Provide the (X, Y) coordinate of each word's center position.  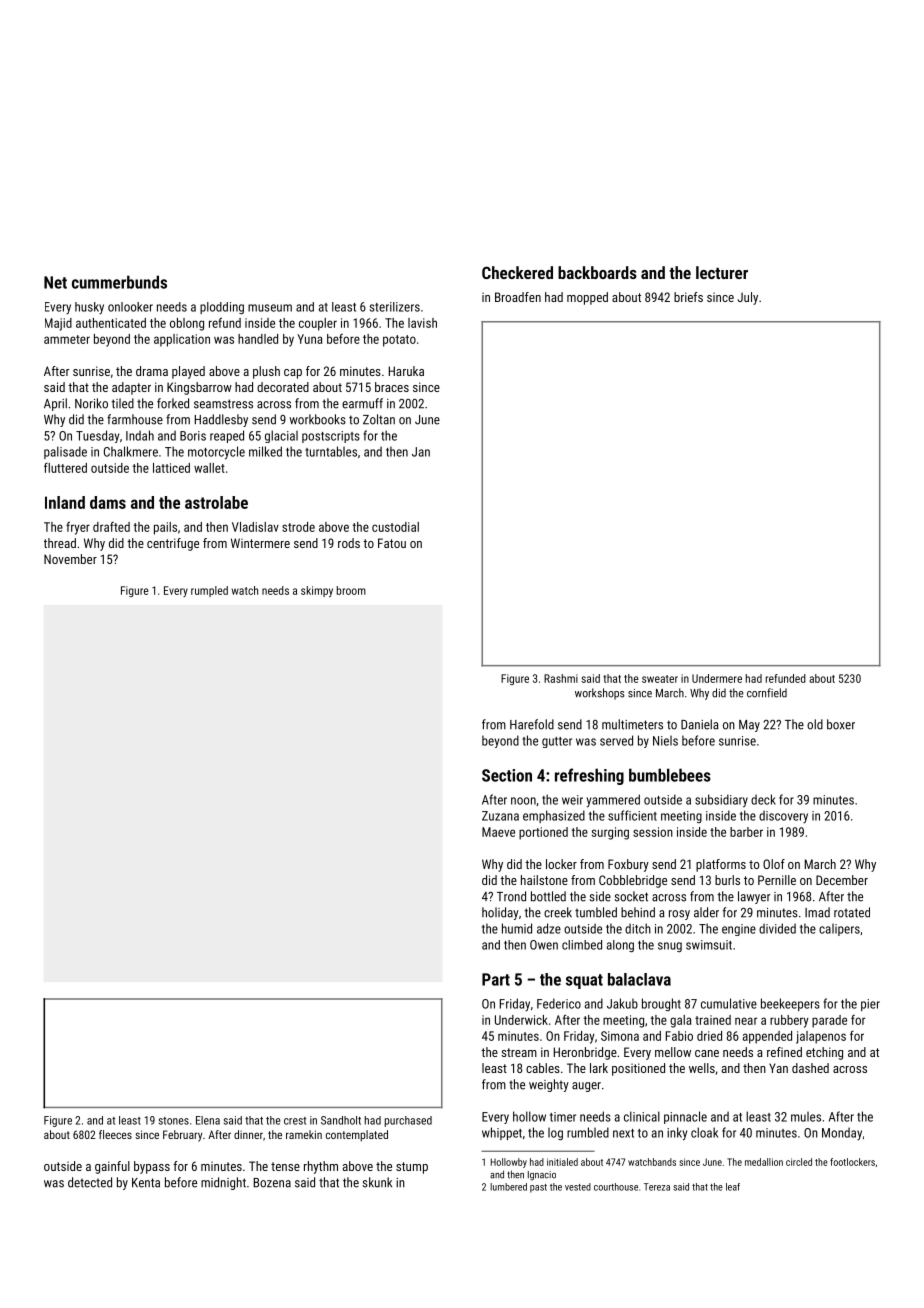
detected (90, 1182)
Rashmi (561, 678)
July (748, 298)
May (749, 726)
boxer (841, 724)
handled (258, 339)
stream (519, 1052)
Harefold (532, 724)
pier (870, 1005)
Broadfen (518, 297)
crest (295, 1121)
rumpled (209, 591)
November (70, 559)
